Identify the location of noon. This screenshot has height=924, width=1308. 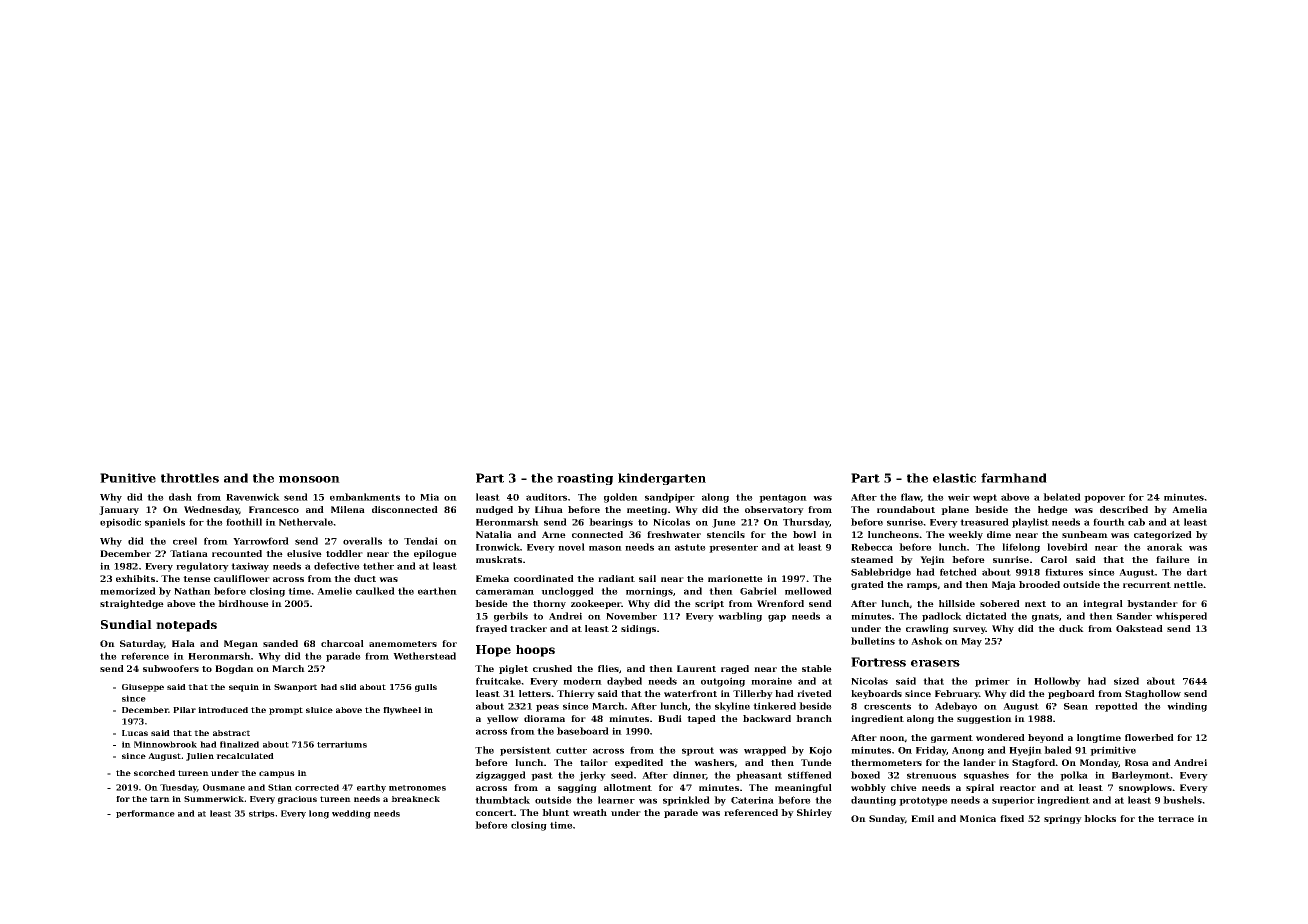
(892, 739).
